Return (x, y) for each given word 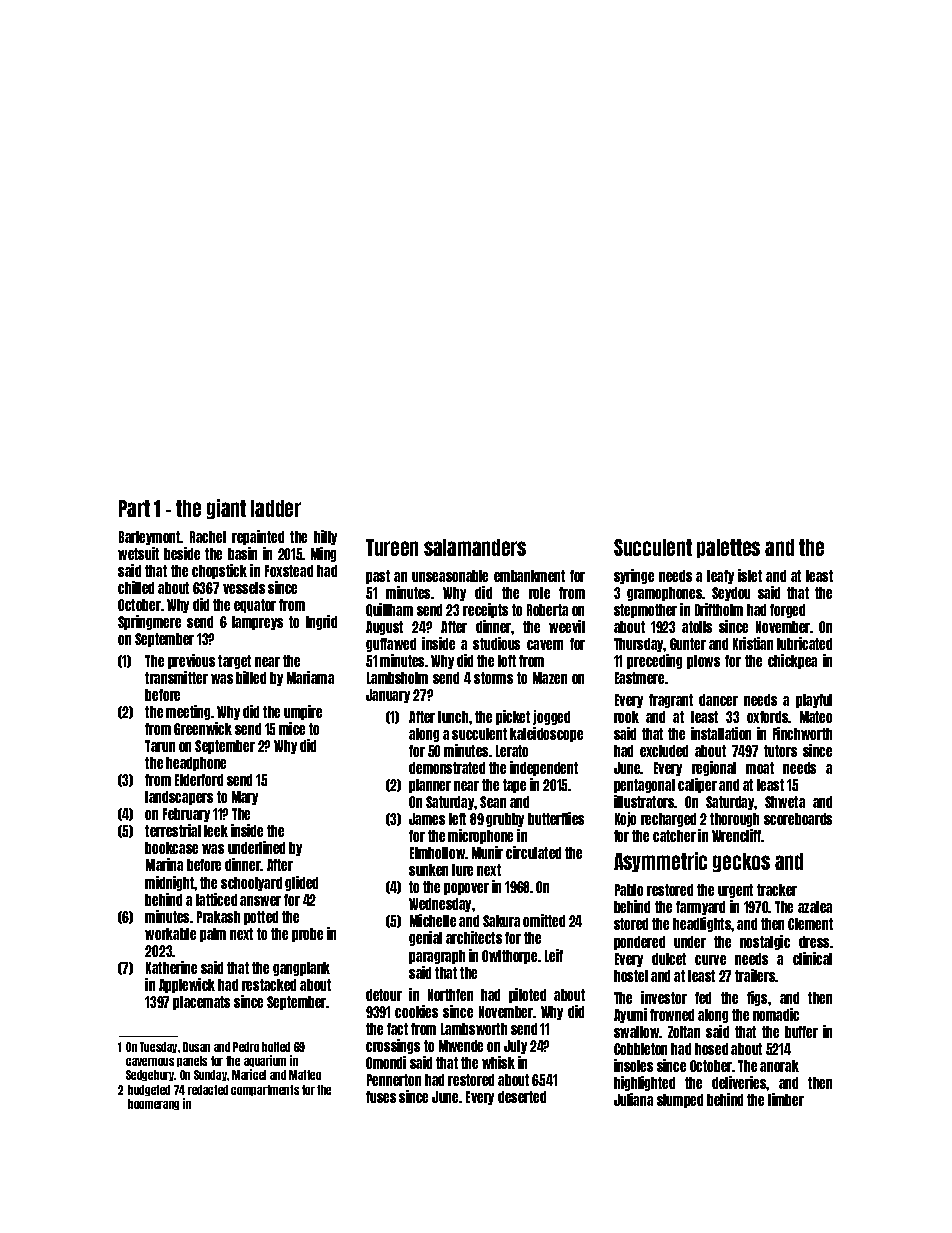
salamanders (475, 547)
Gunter (688, 644)
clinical (812, 958)
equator (255, 606)
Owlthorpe (509, 957)
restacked (269, 985)
